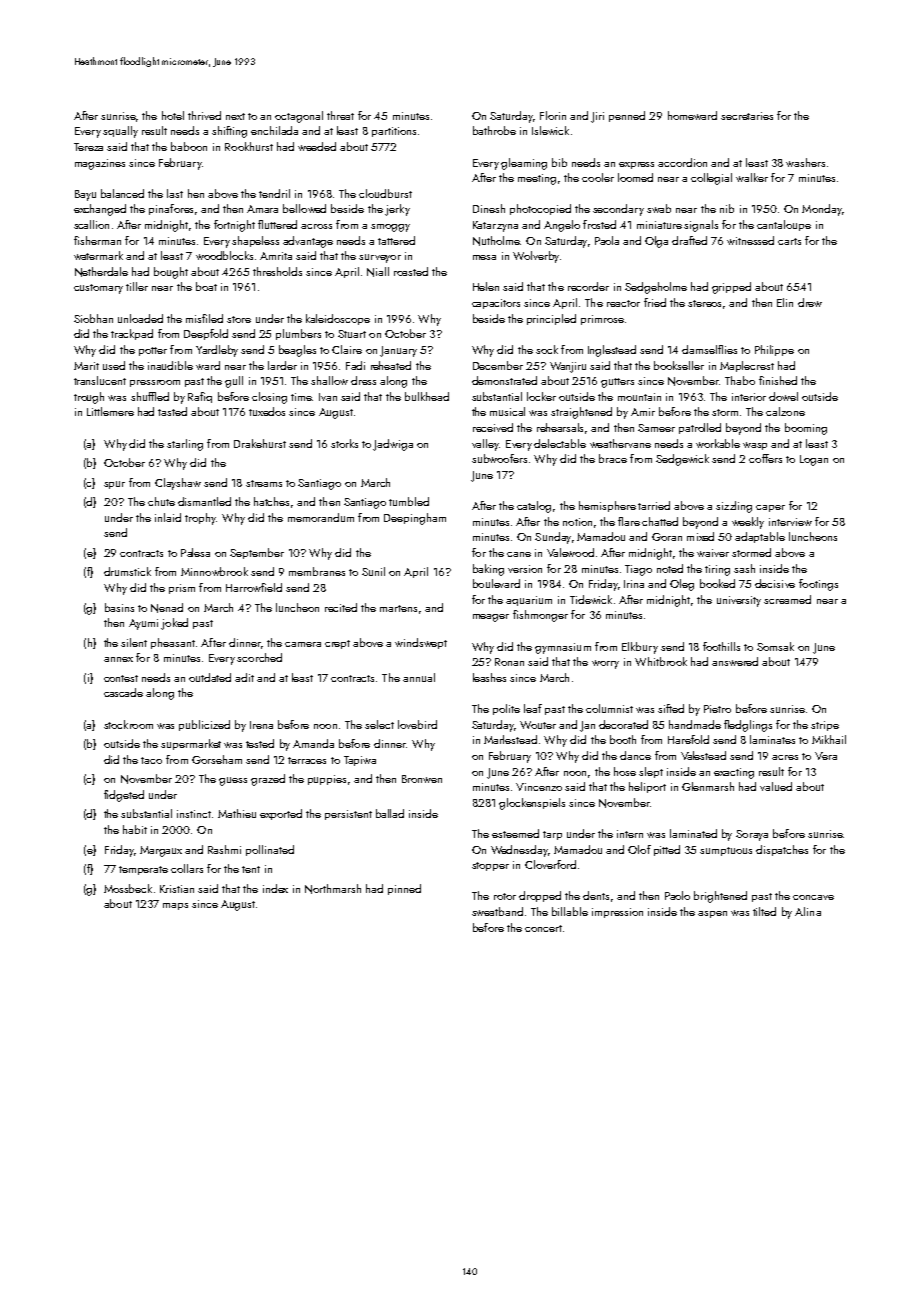  Describe the element at coordinates (422, 779) in the screenshot. I see `Bronwen` at that location.
